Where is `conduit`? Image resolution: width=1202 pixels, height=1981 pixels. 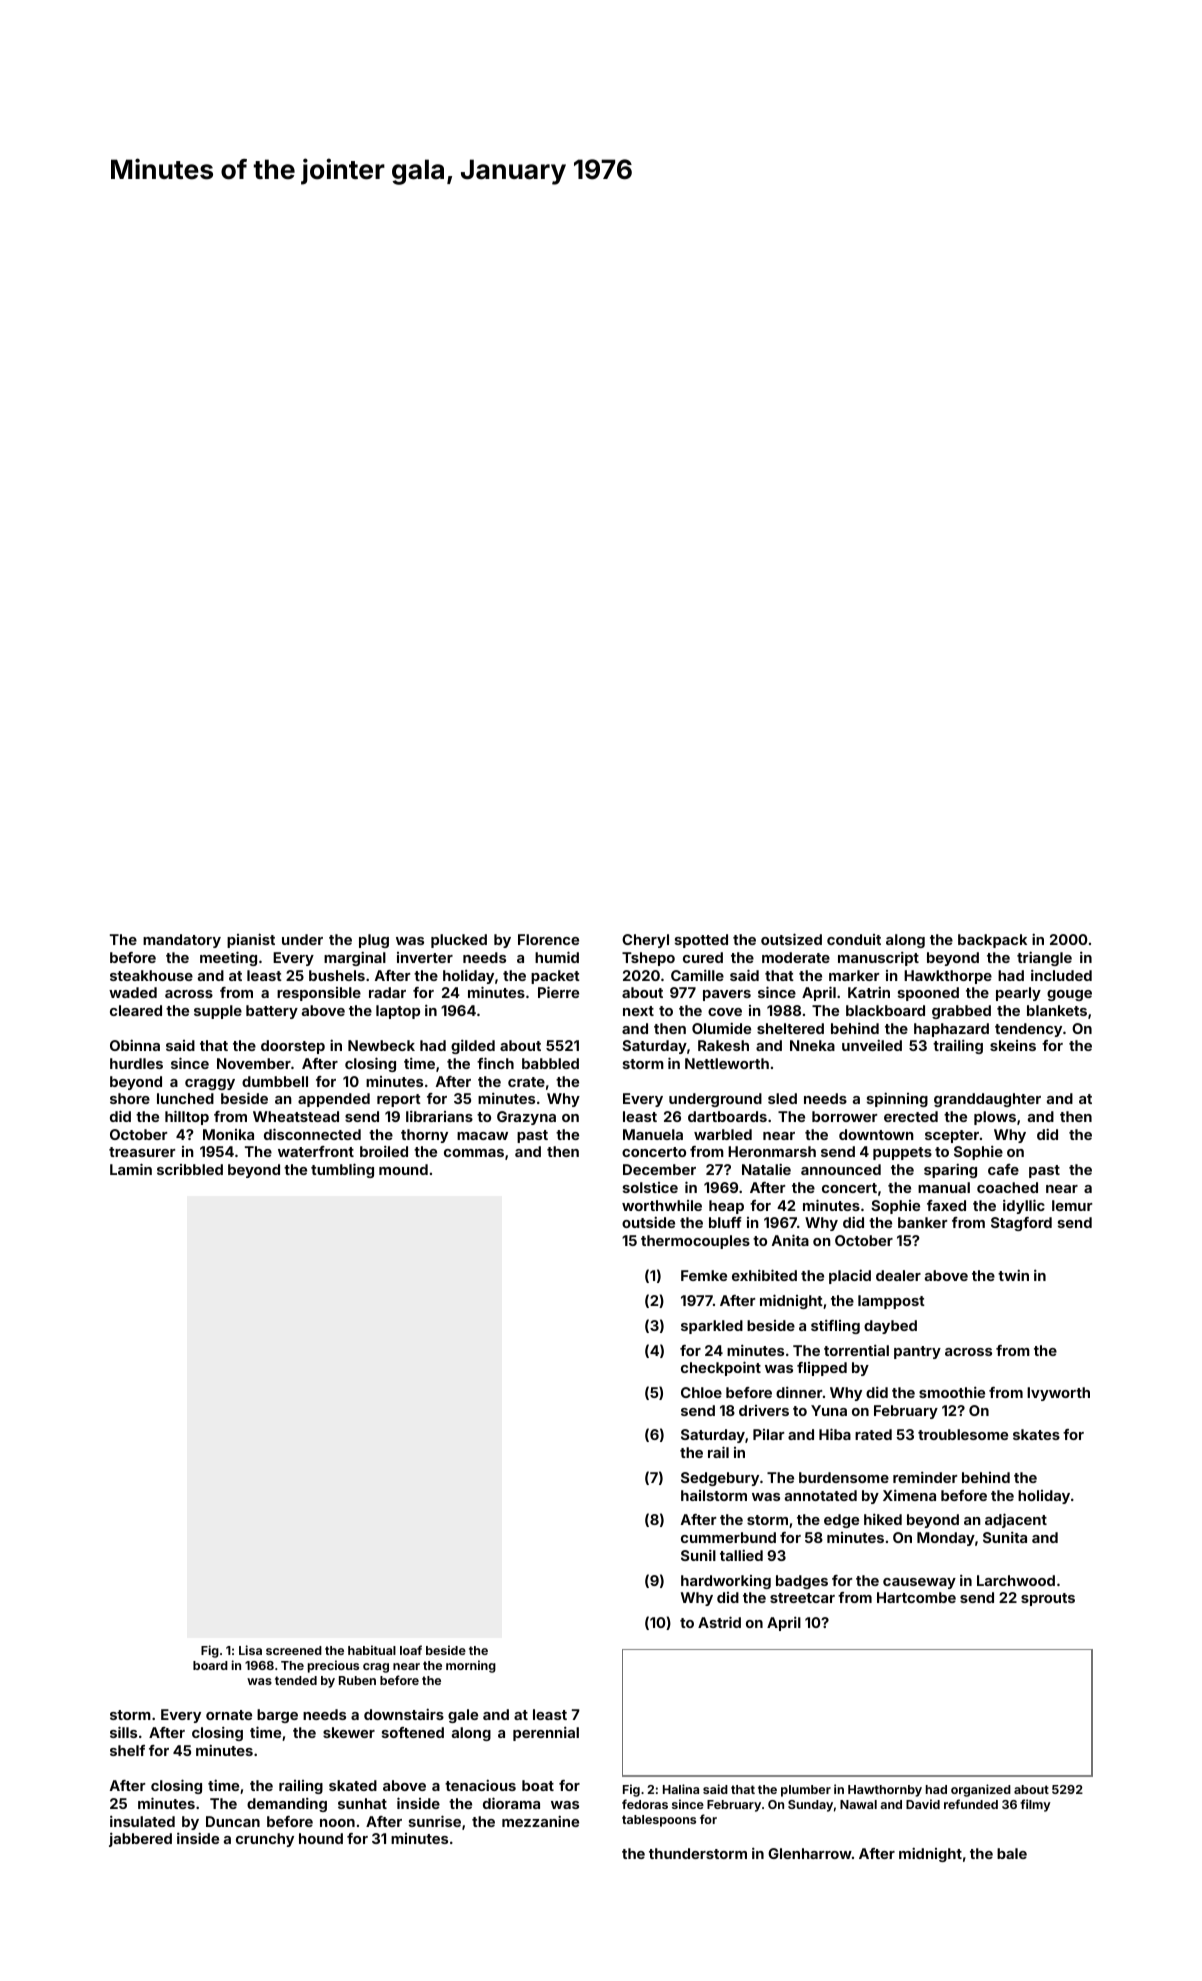 conduit is located at coordinates (854, 939).
